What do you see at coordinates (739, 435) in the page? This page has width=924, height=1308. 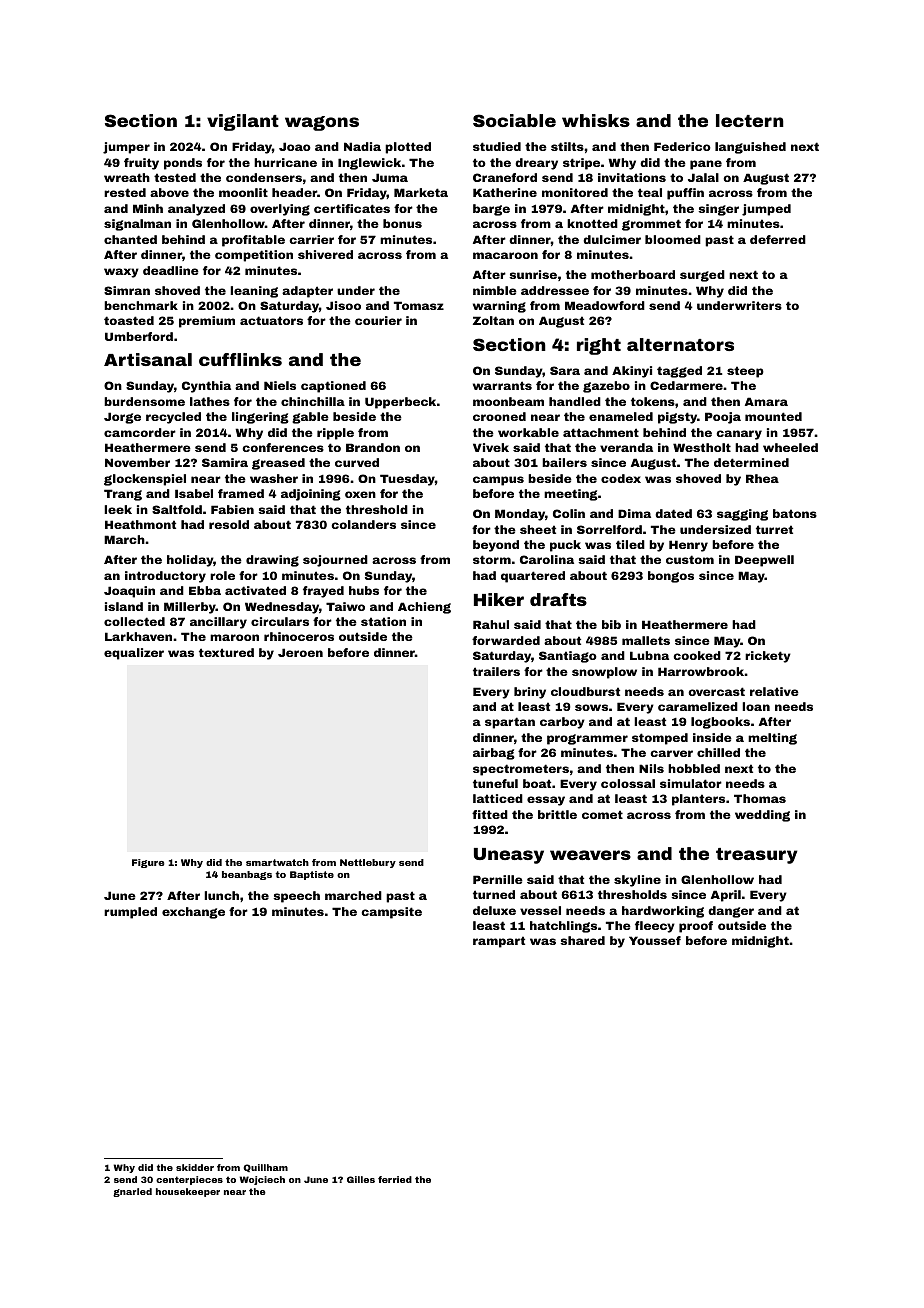 I see `canary` at bounding box center [739, 435].
